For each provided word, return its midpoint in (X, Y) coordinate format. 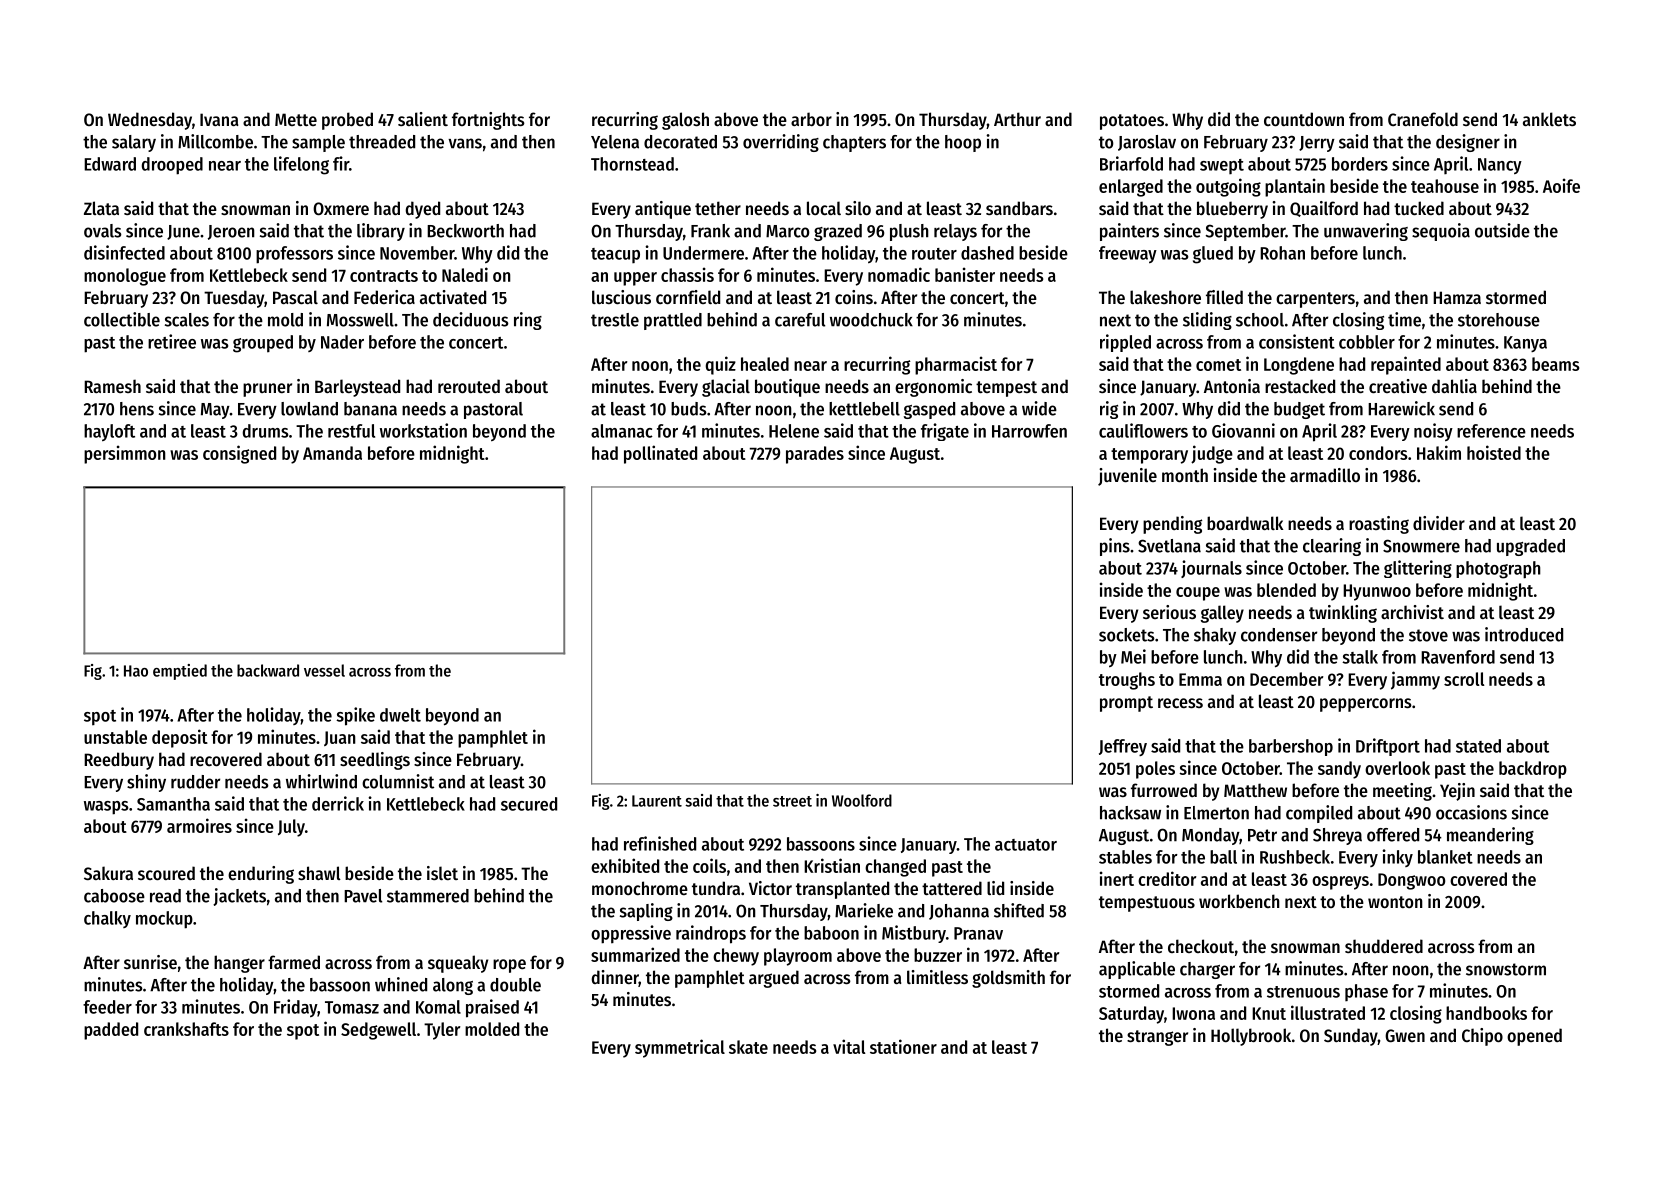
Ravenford (1458, 657)
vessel (324, 670)
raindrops (711, 934)
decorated (680, 142)
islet (442, 873)
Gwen (1405, 1035)
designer (1468, 143)
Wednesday (150, 121)
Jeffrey (1123, 747)
